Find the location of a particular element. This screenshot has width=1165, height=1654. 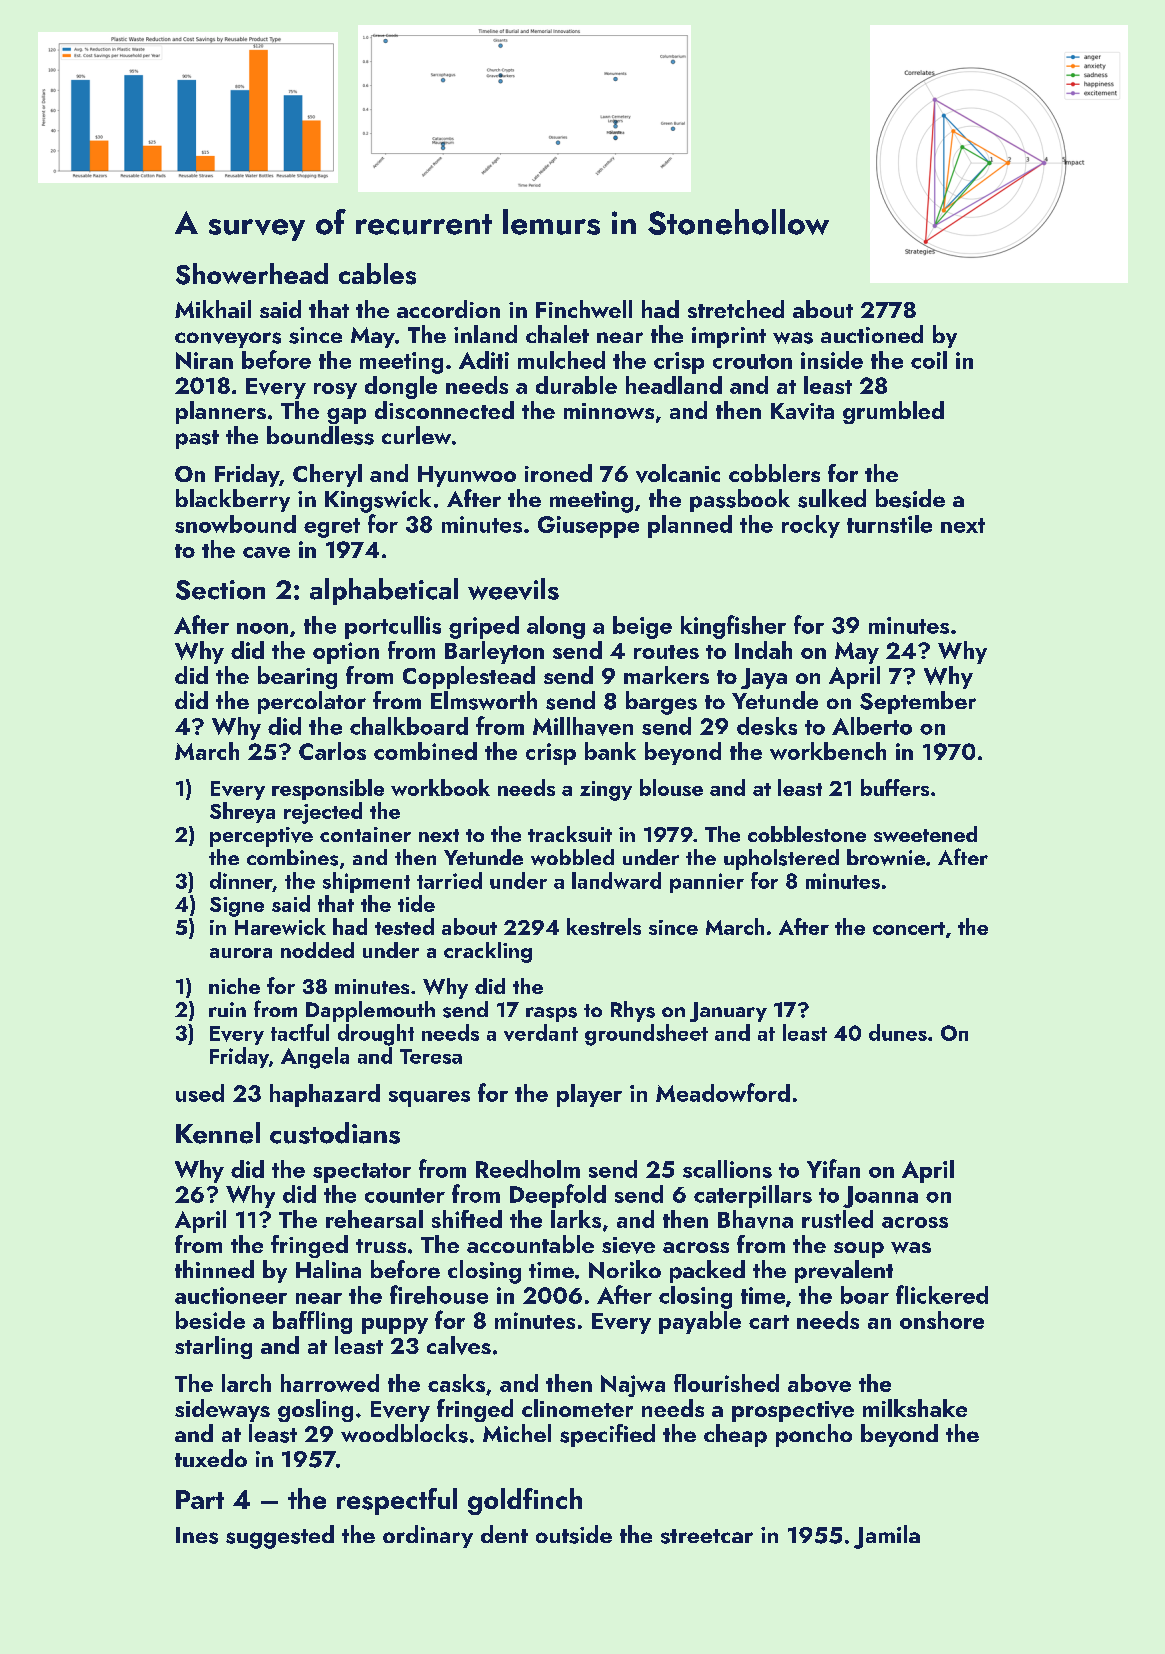

cables is located at coordinates (377, 274).
